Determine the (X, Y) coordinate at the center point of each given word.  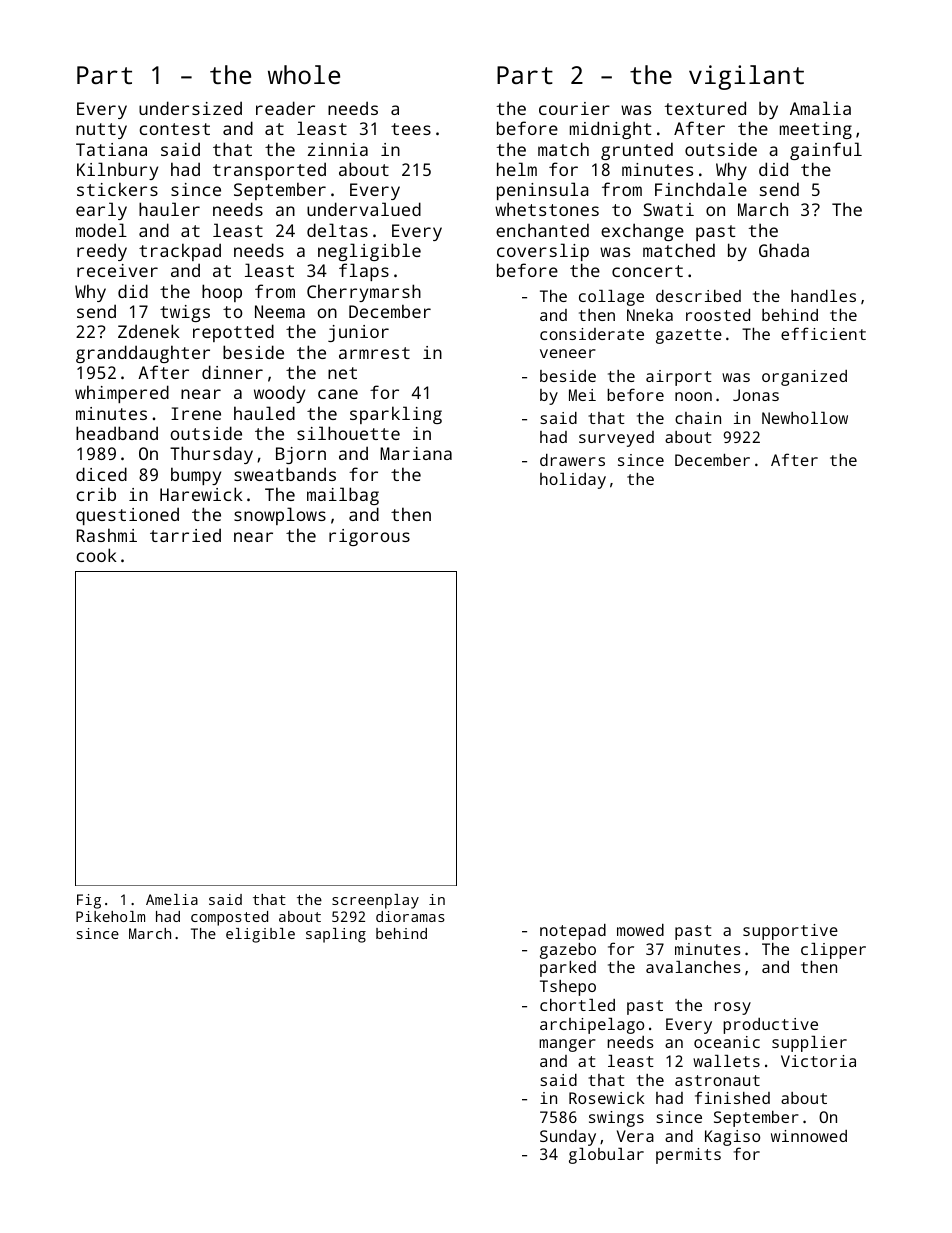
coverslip (543, 252)
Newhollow (805, 418)
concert (647, 271)
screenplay (375, 901)
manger (567, 1045)
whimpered (122, 394)
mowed (640, 930)
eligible (260, 935)
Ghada (784, 250)
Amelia (172, 899)
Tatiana (111, 149)
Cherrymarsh (364, 293)
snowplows (280, 516)
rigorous (369, 537)
